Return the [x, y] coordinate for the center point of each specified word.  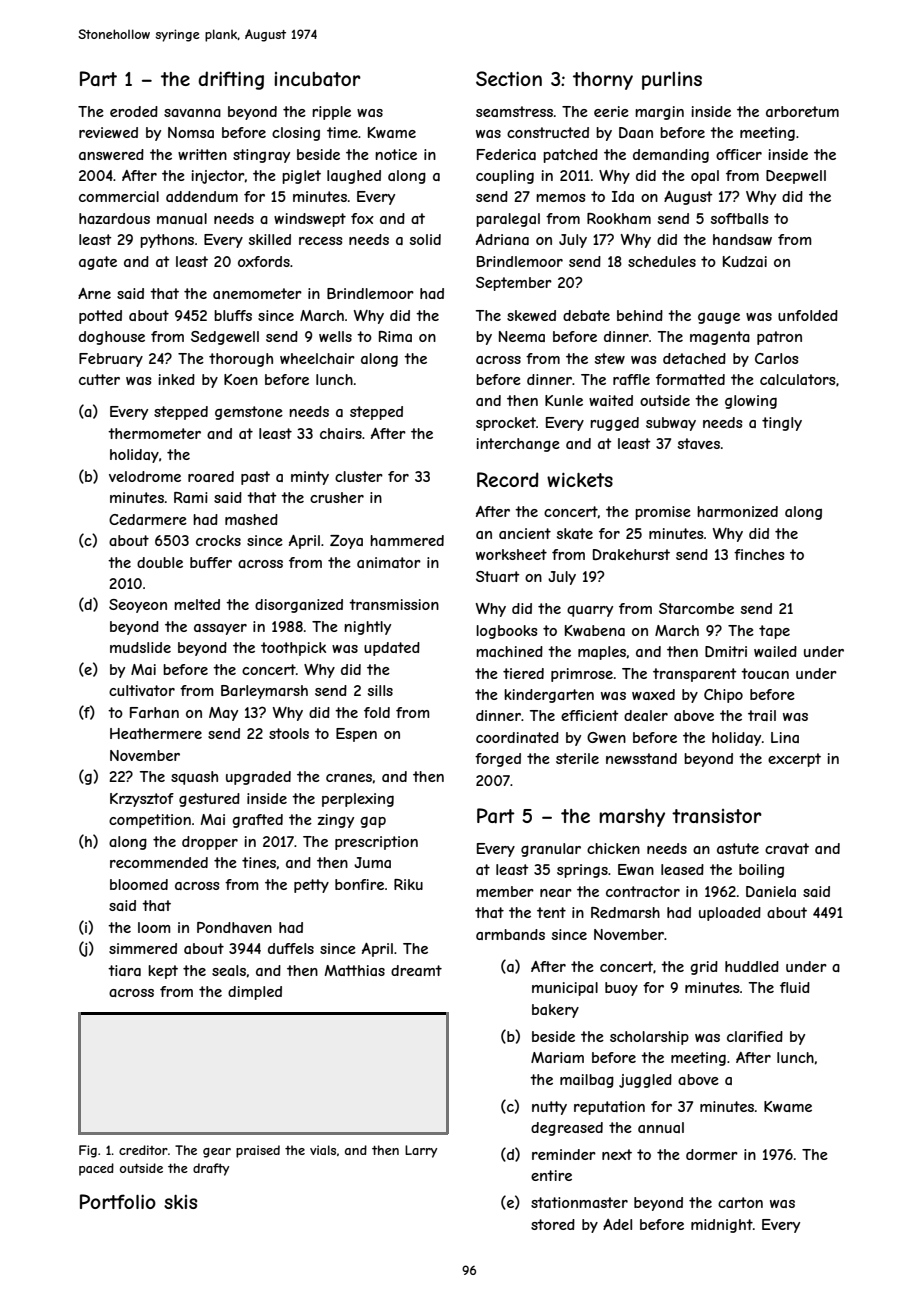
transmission [394, 604]
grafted [257, 821]
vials [323, 1150]
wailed [775, 651]
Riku [408, 884]
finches [759, 554]
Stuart [498, 576]
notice [396, 154]
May [223, 714]
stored [553, 1224]
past [255, 478]
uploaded [730, 914]
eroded [134, 111]
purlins [672, 80]
